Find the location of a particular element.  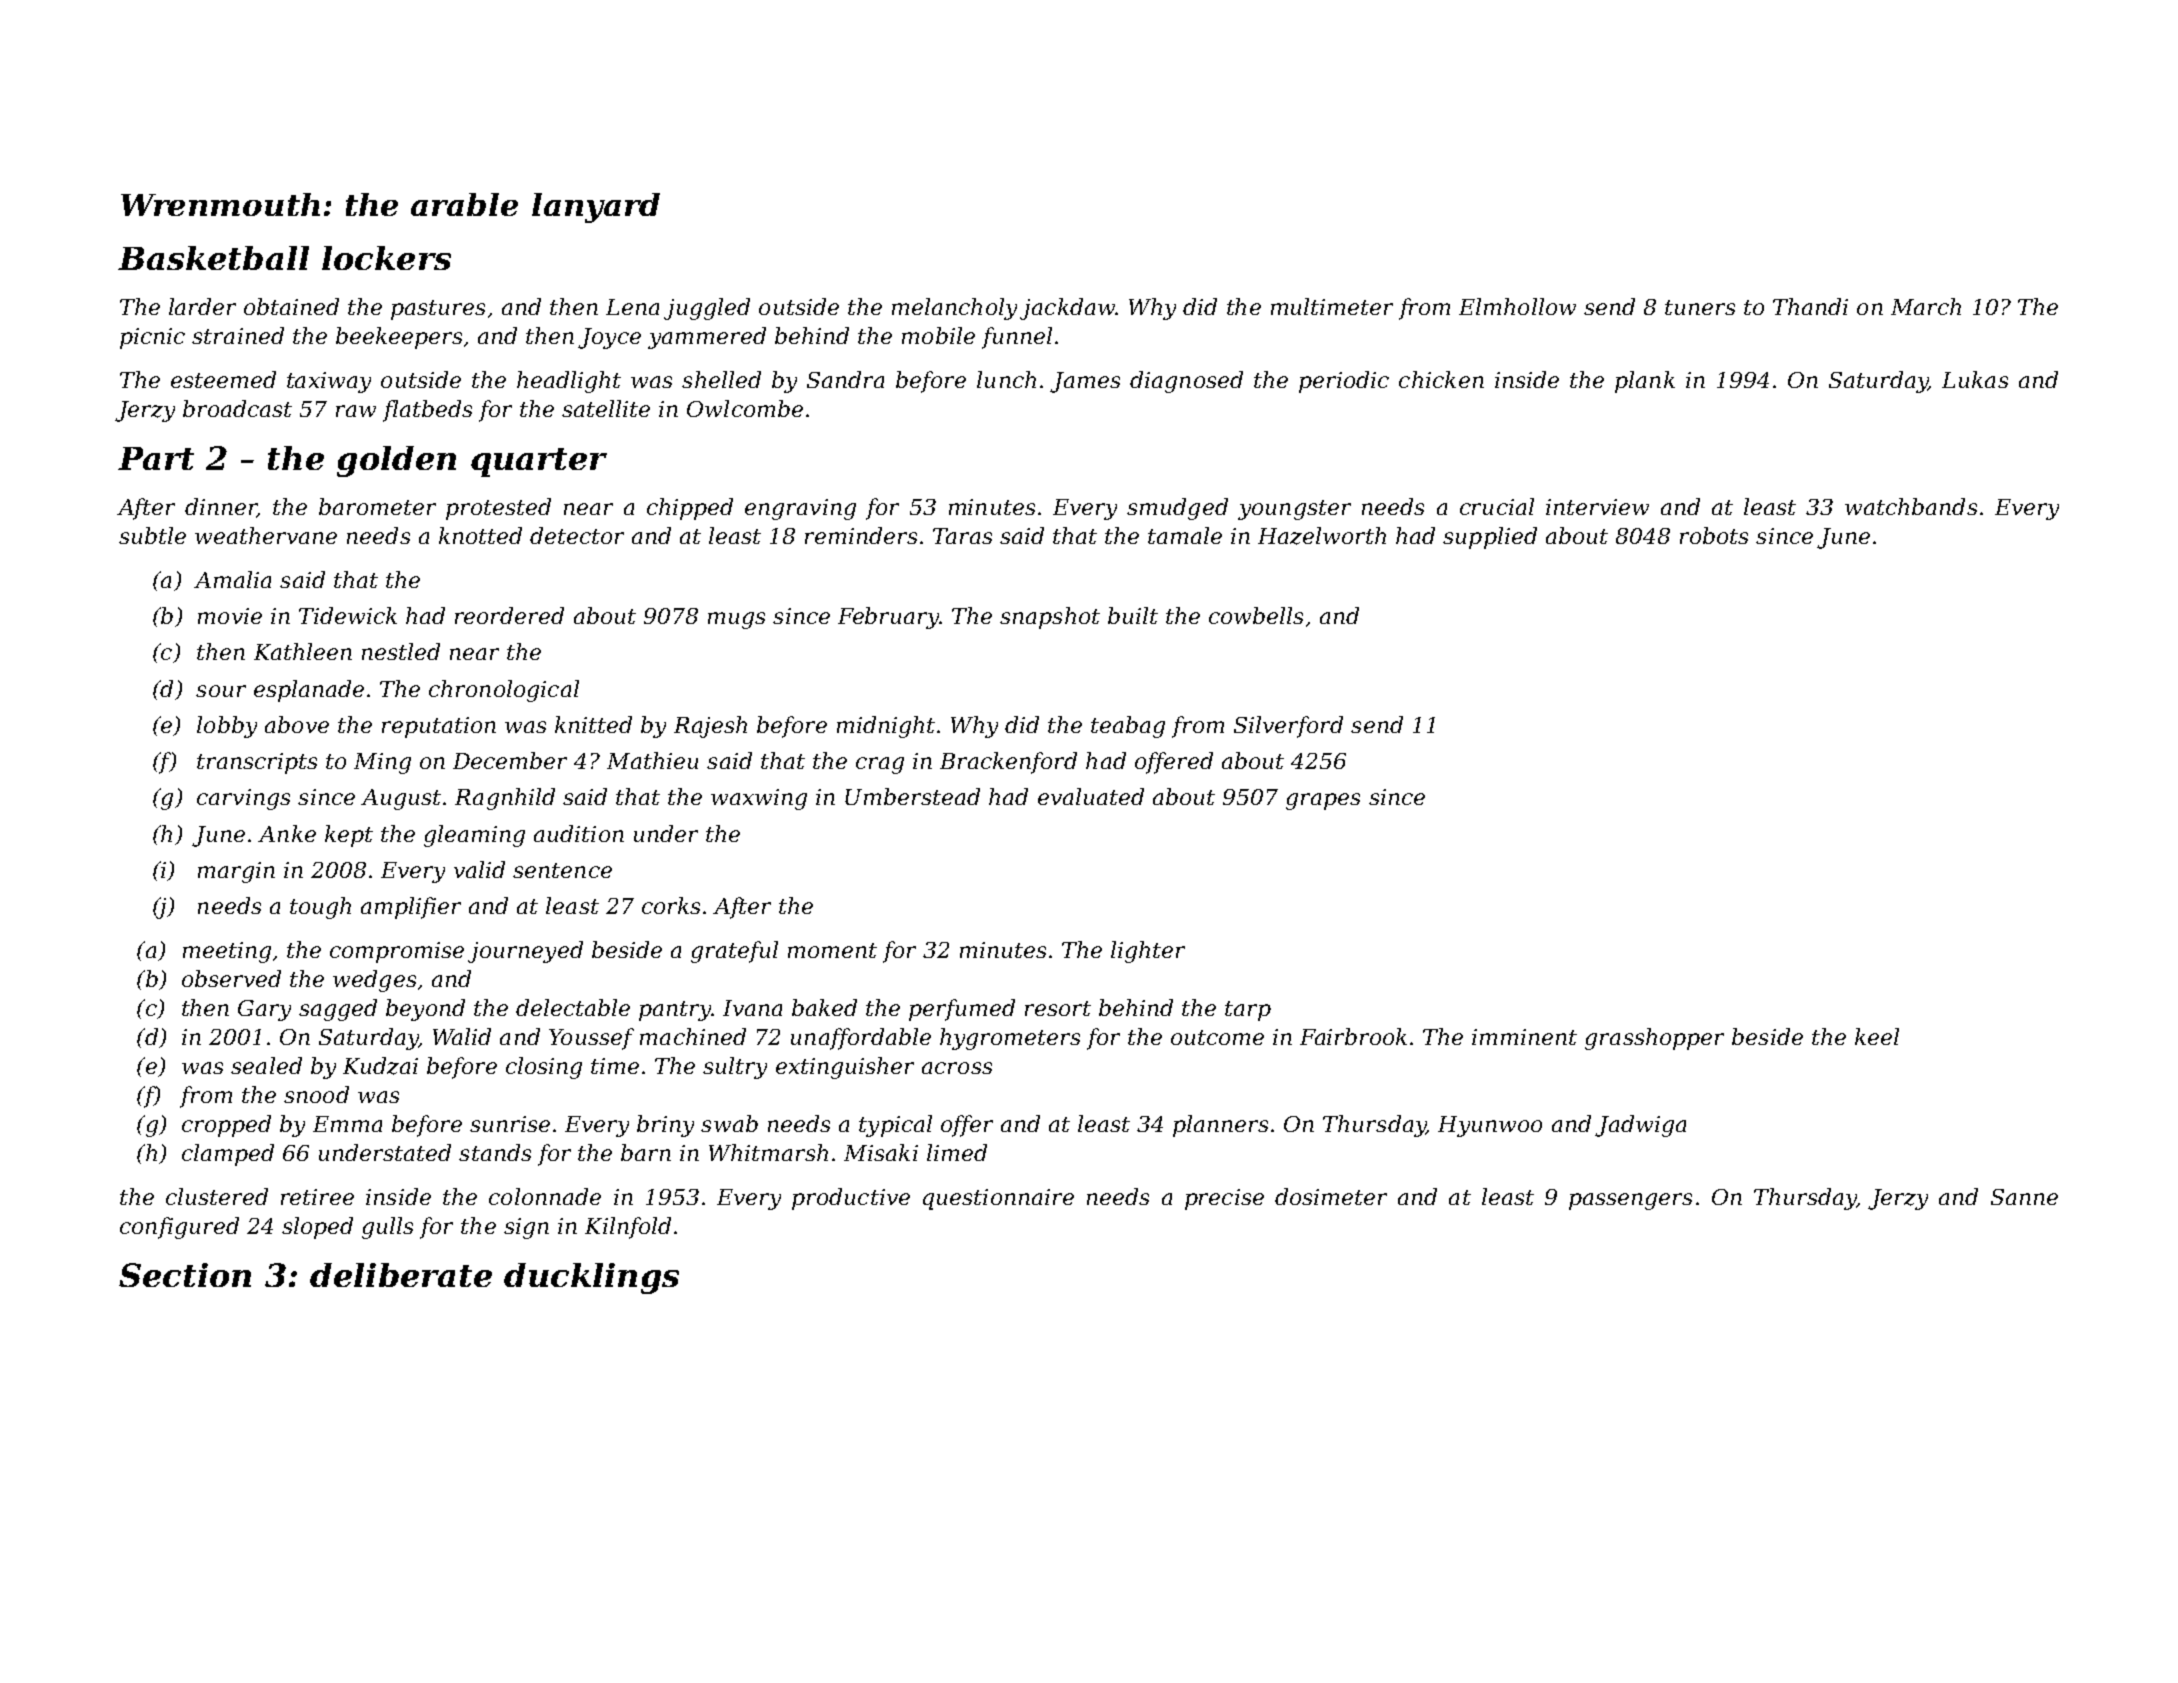

evaluated is located at coordinates (1091, 796).
